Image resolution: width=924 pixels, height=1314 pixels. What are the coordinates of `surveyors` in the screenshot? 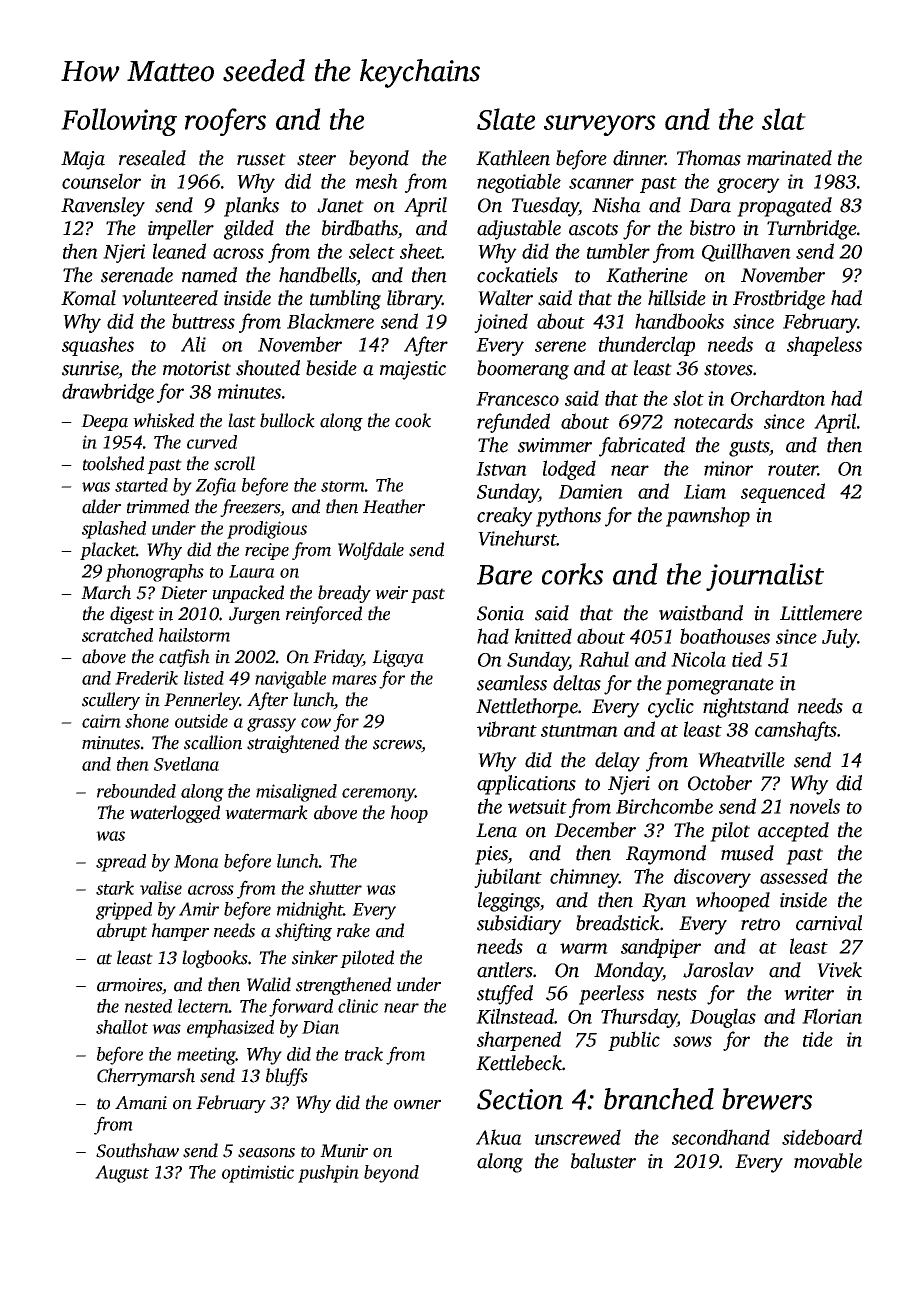 It's located at (600, 125).
